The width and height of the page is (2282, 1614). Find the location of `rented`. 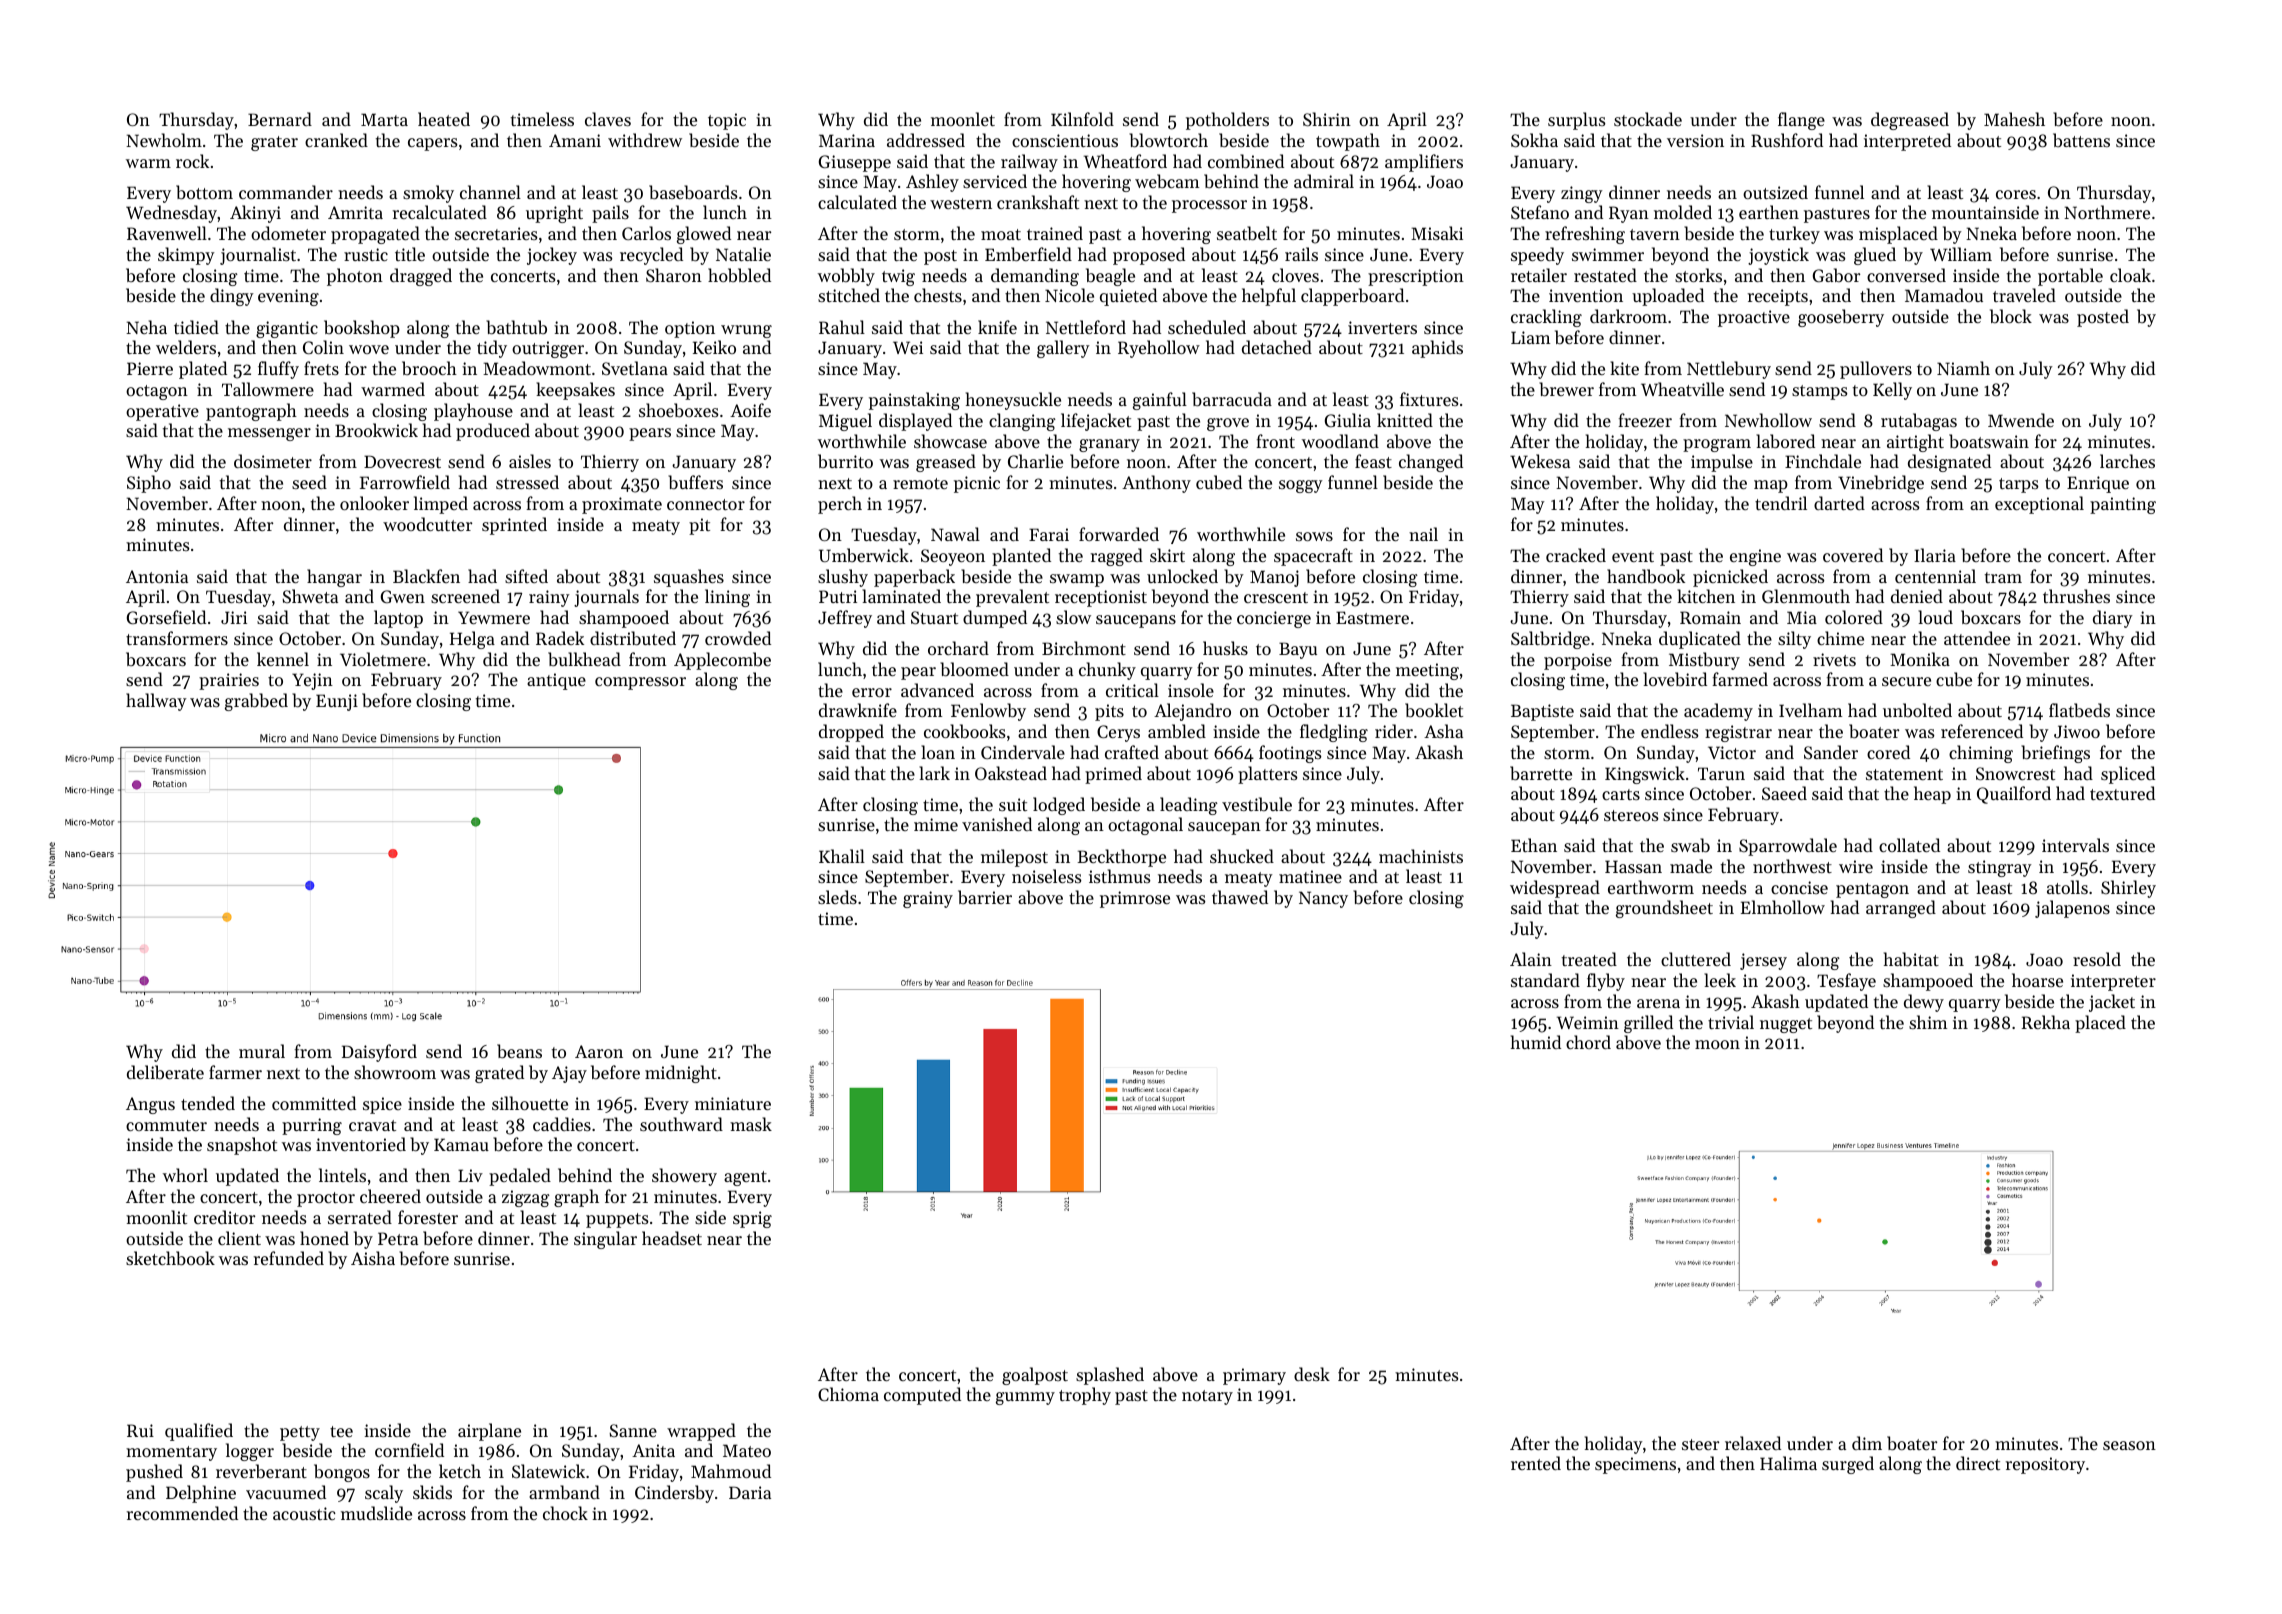

rented is located at coordinates (1536, 1463).
